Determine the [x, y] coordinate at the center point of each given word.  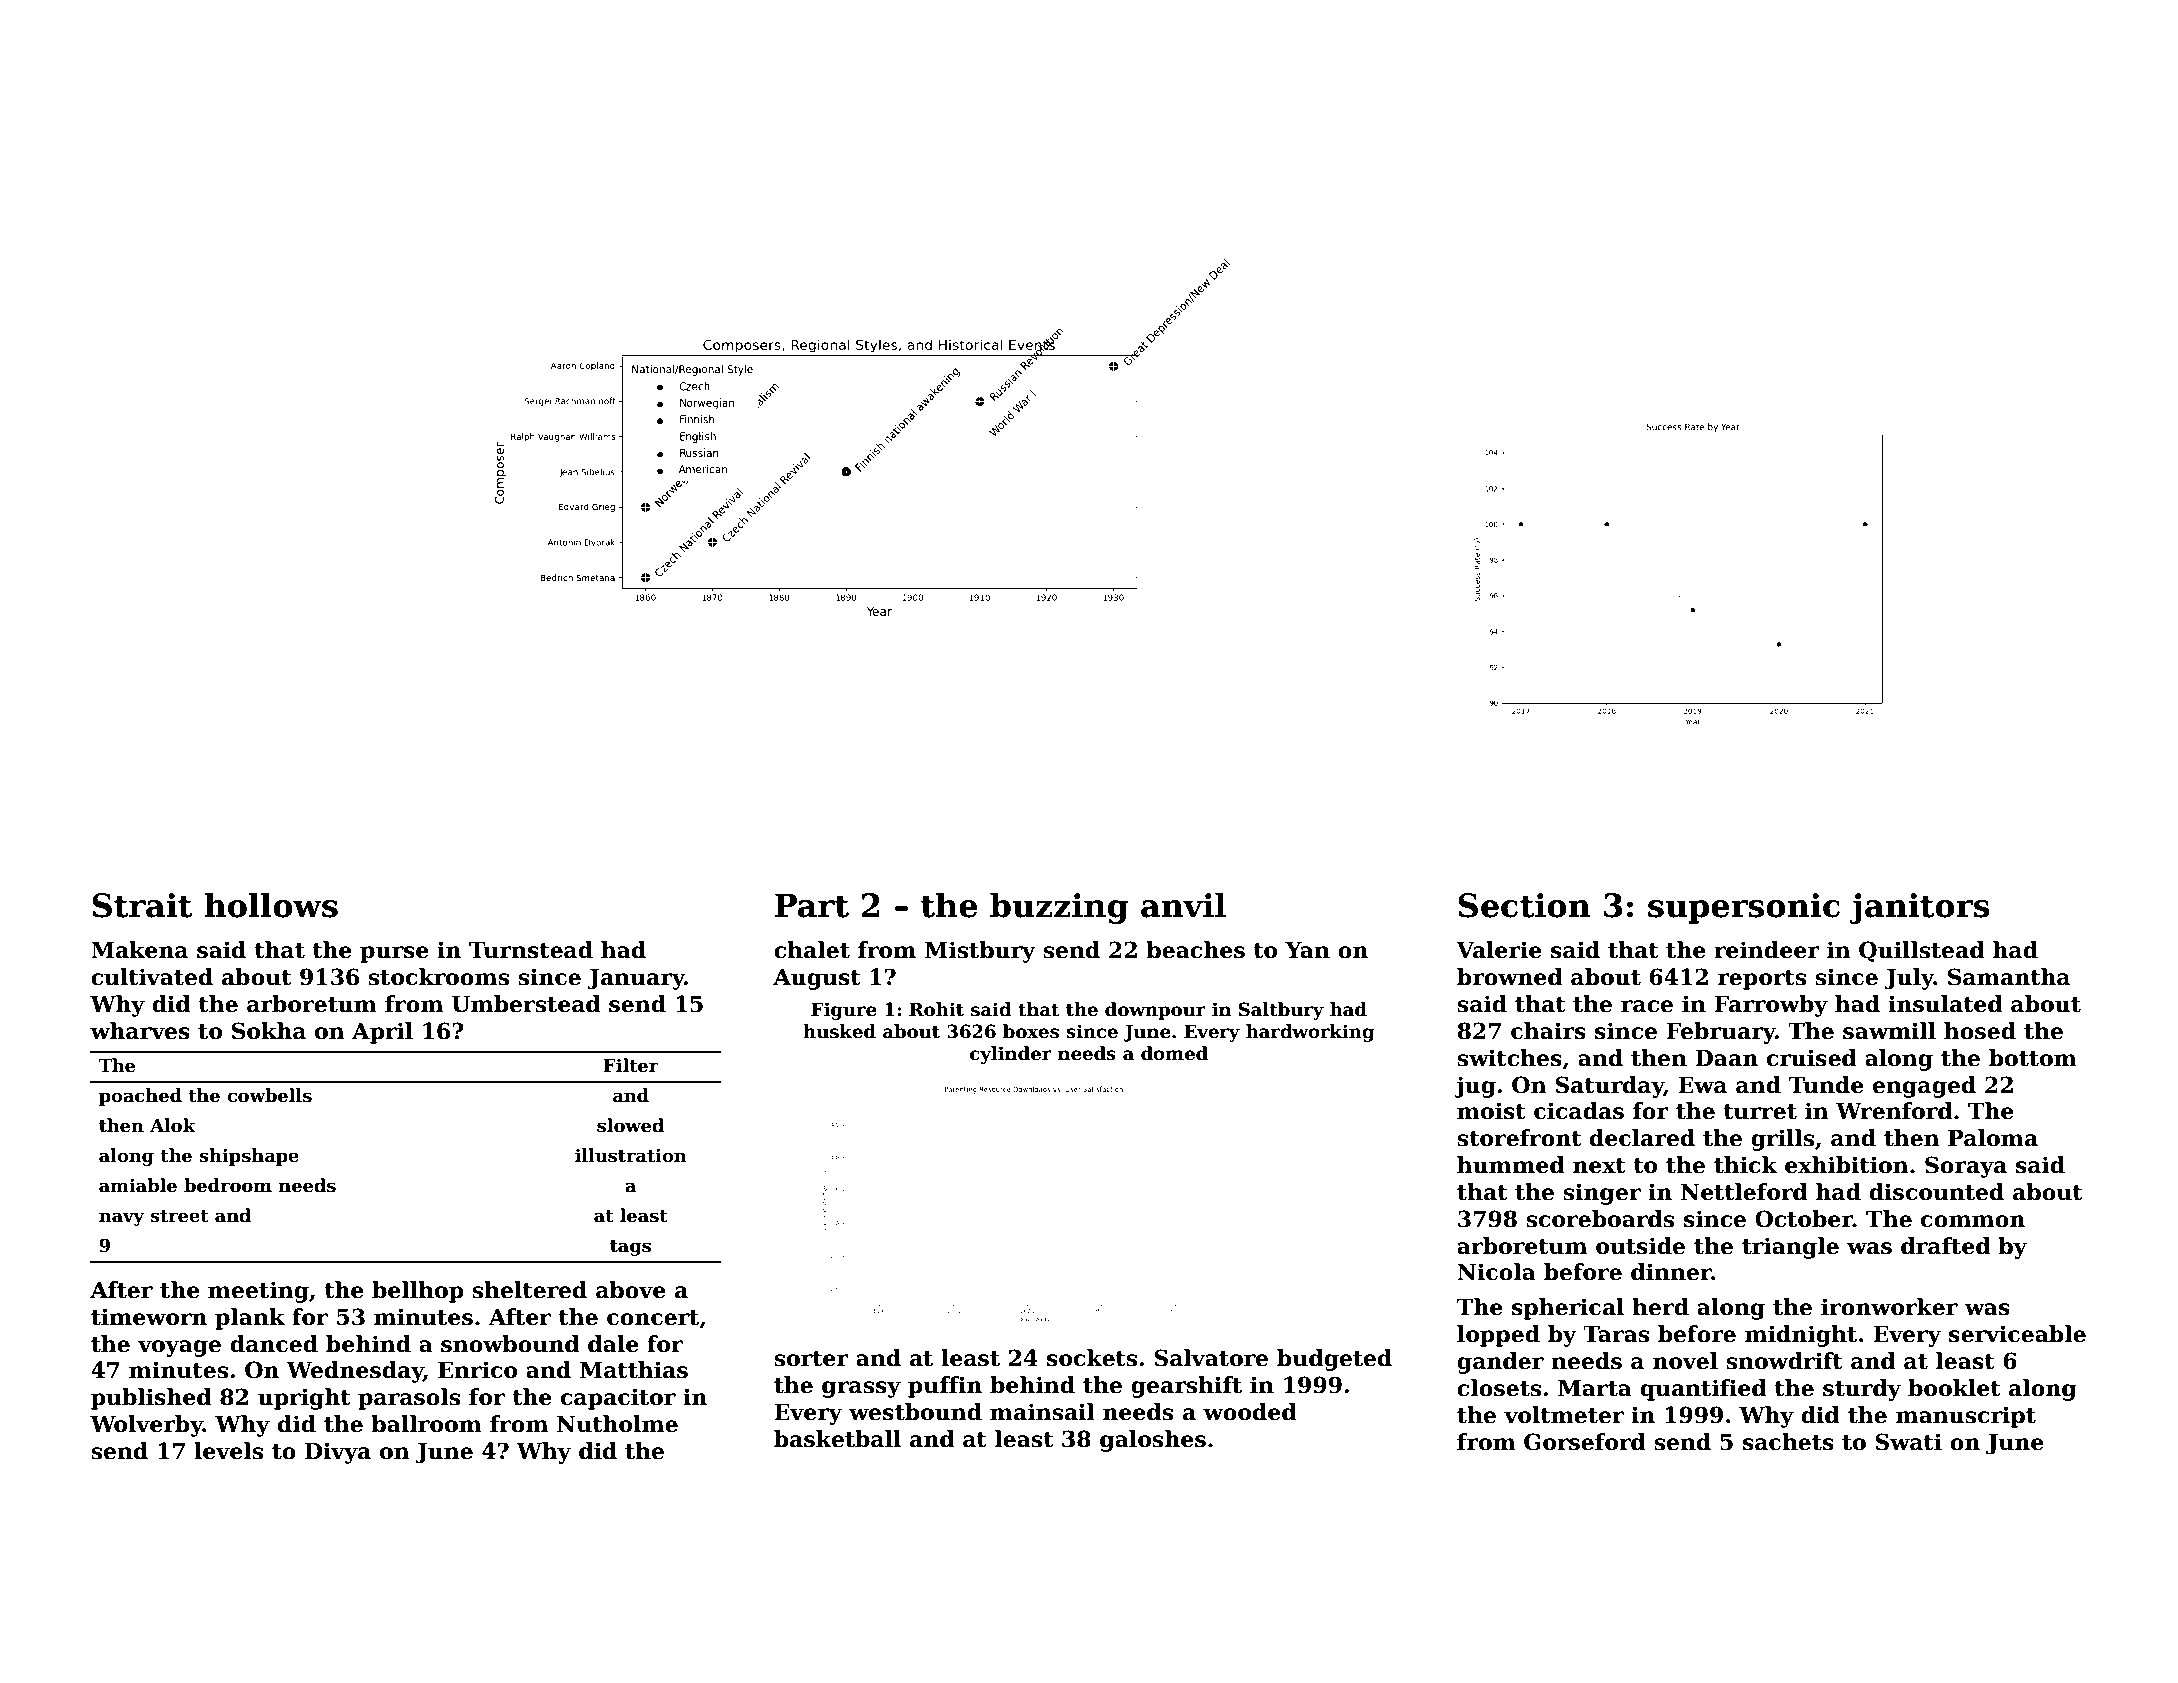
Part [812, 905]
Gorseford [1585, 1442]
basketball [837, 1439]
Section [1524, 905]
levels [228, 1451]
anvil [1183, 905]
